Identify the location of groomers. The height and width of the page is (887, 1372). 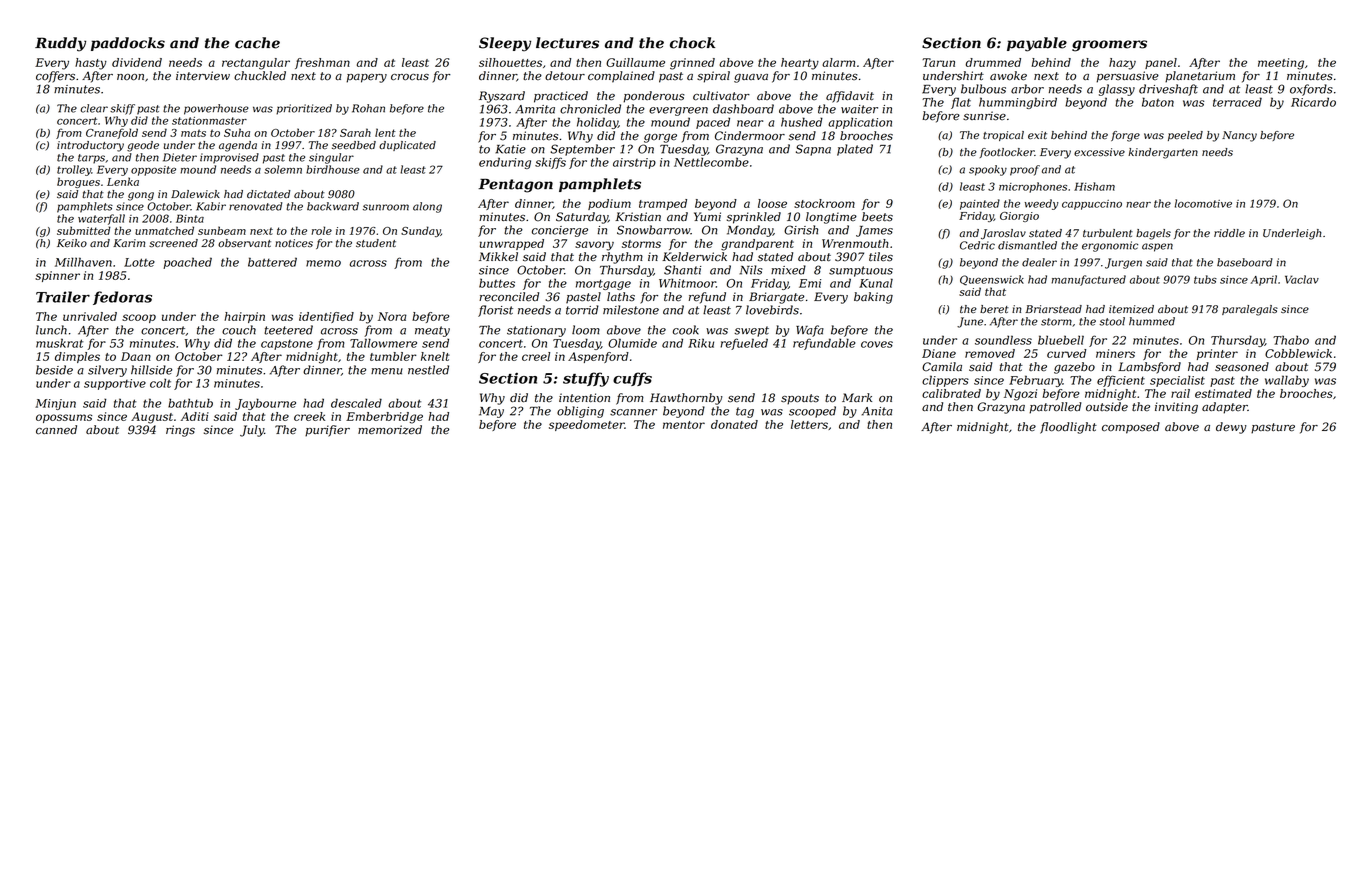
(1109, 46).
